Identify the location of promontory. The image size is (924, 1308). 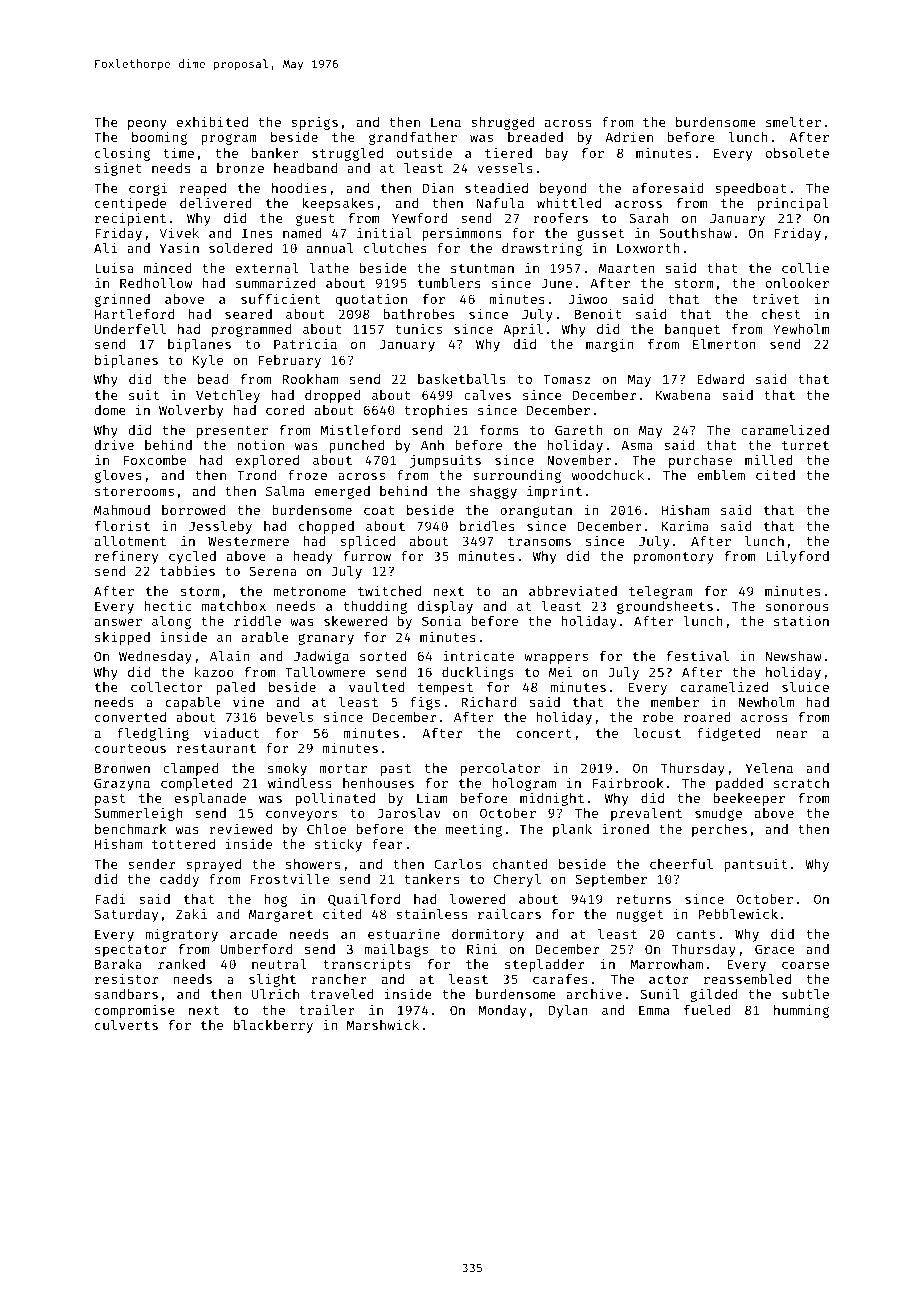
(674, 558).
